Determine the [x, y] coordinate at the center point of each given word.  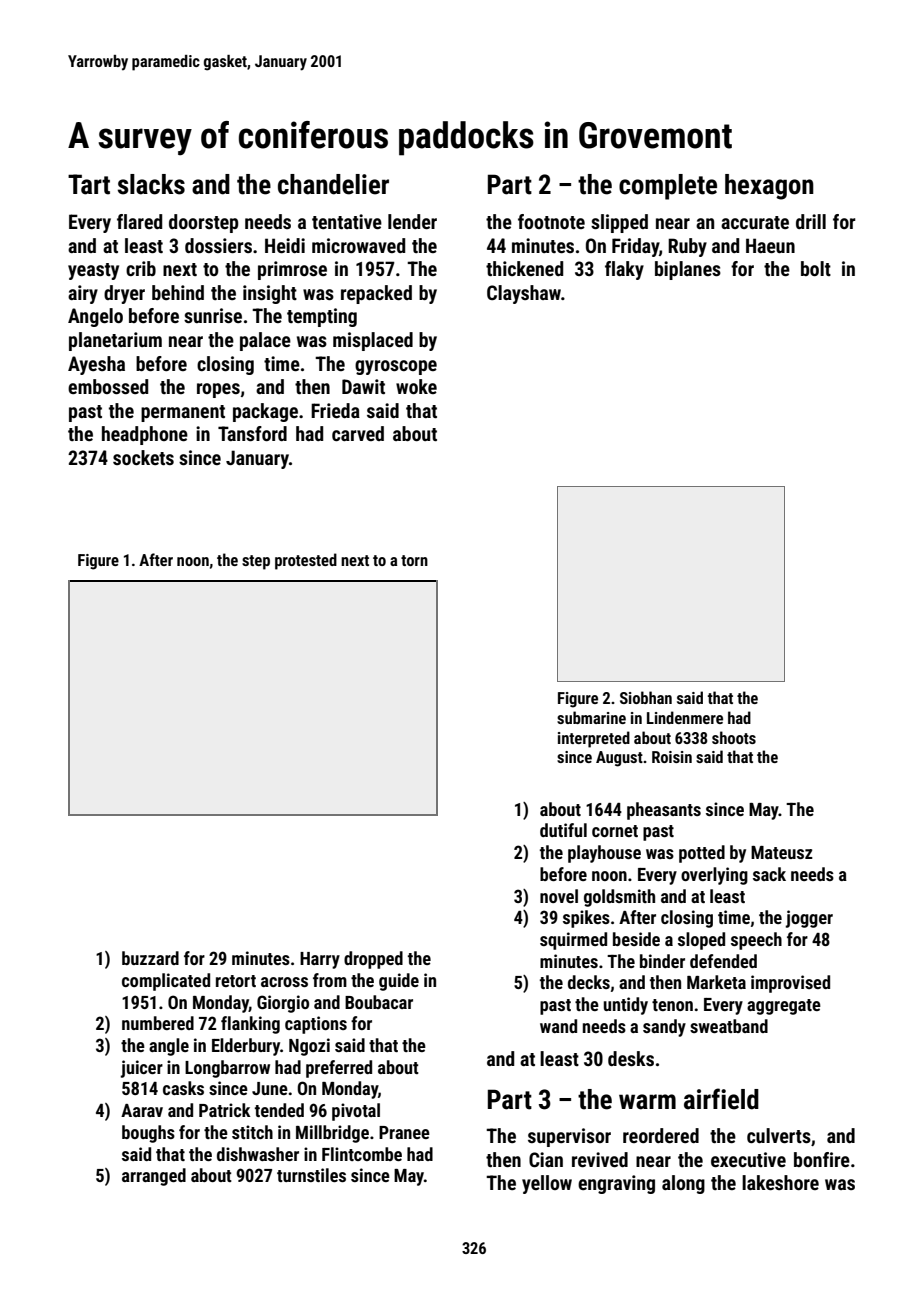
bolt [816, 268]
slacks [151, 184]
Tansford [252, 433]
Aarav [142, 1110]
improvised [790, 984]
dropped [373, 960]
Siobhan [646, 697]
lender [412, 221]
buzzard [150, 958]
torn [414, 560]
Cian [546, 1159]
